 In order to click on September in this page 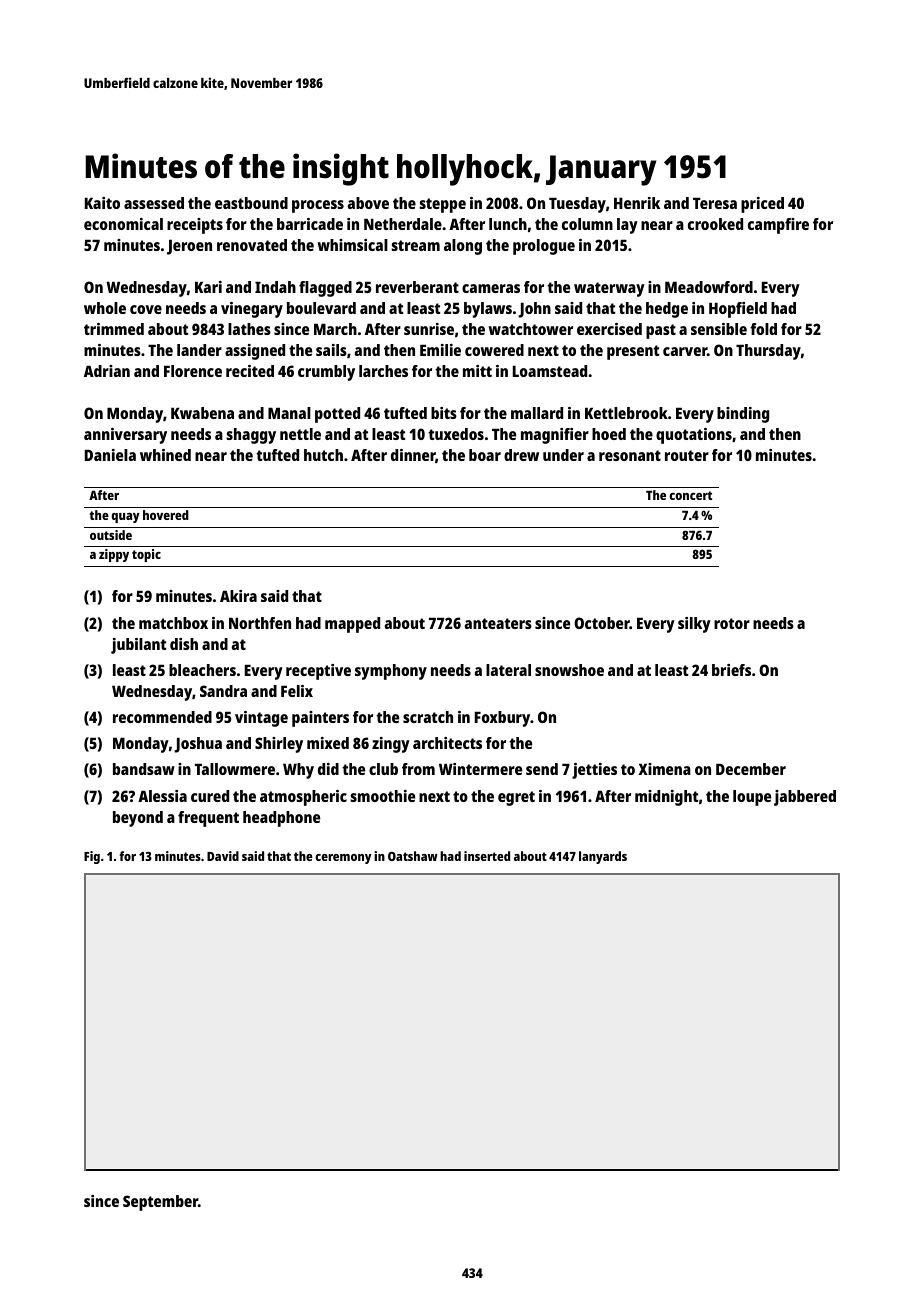, I will do `click(160, 1203)`.
